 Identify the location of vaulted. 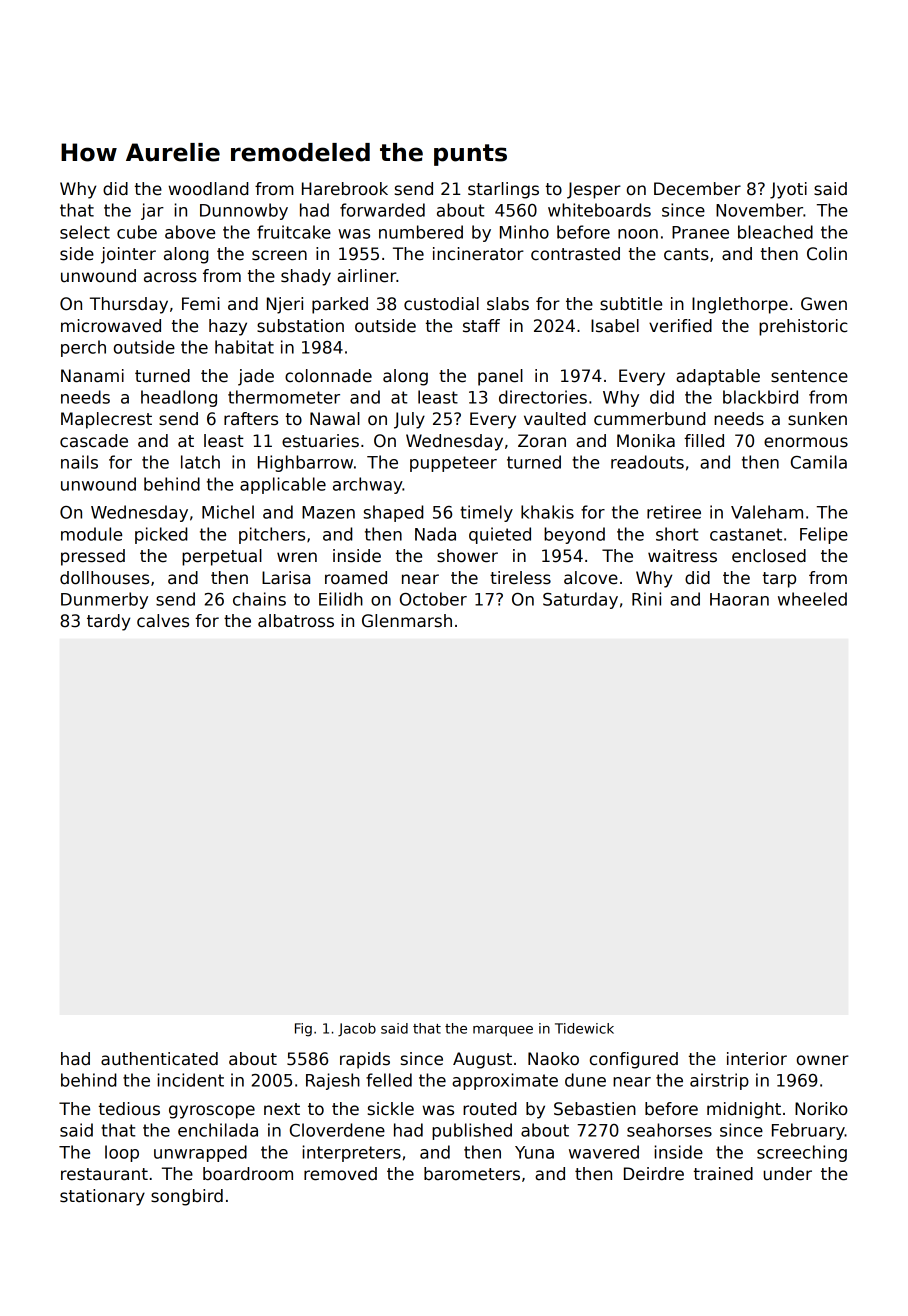
(555, 419).
